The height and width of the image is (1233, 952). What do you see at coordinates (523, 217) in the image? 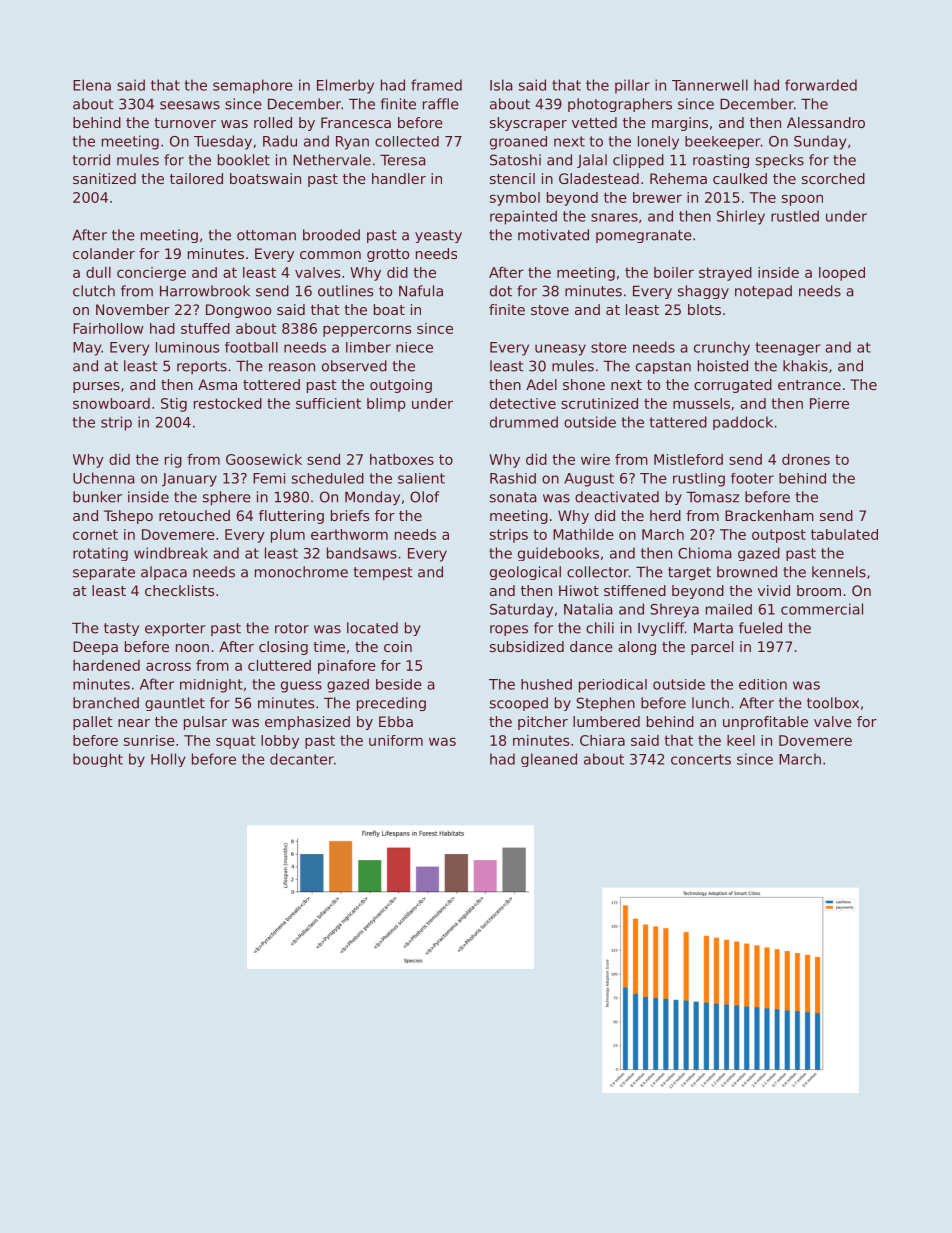
I see `repainted` at bounding box center [523, 217].
